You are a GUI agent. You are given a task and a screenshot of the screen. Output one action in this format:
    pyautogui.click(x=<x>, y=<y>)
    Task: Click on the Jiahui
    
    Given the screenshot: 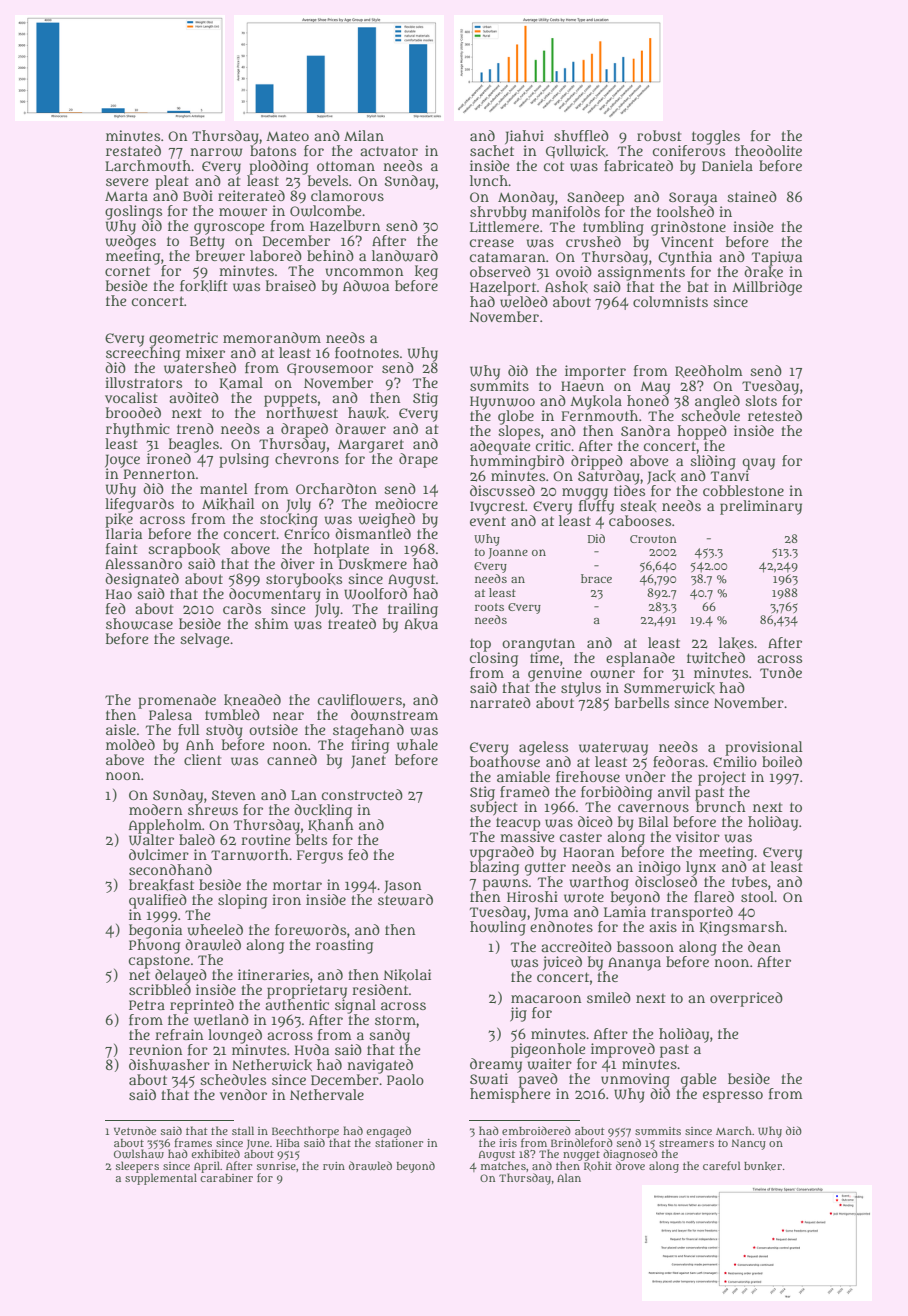 What is the action you would take?
    pyautogui.click(x=524, y=137)
